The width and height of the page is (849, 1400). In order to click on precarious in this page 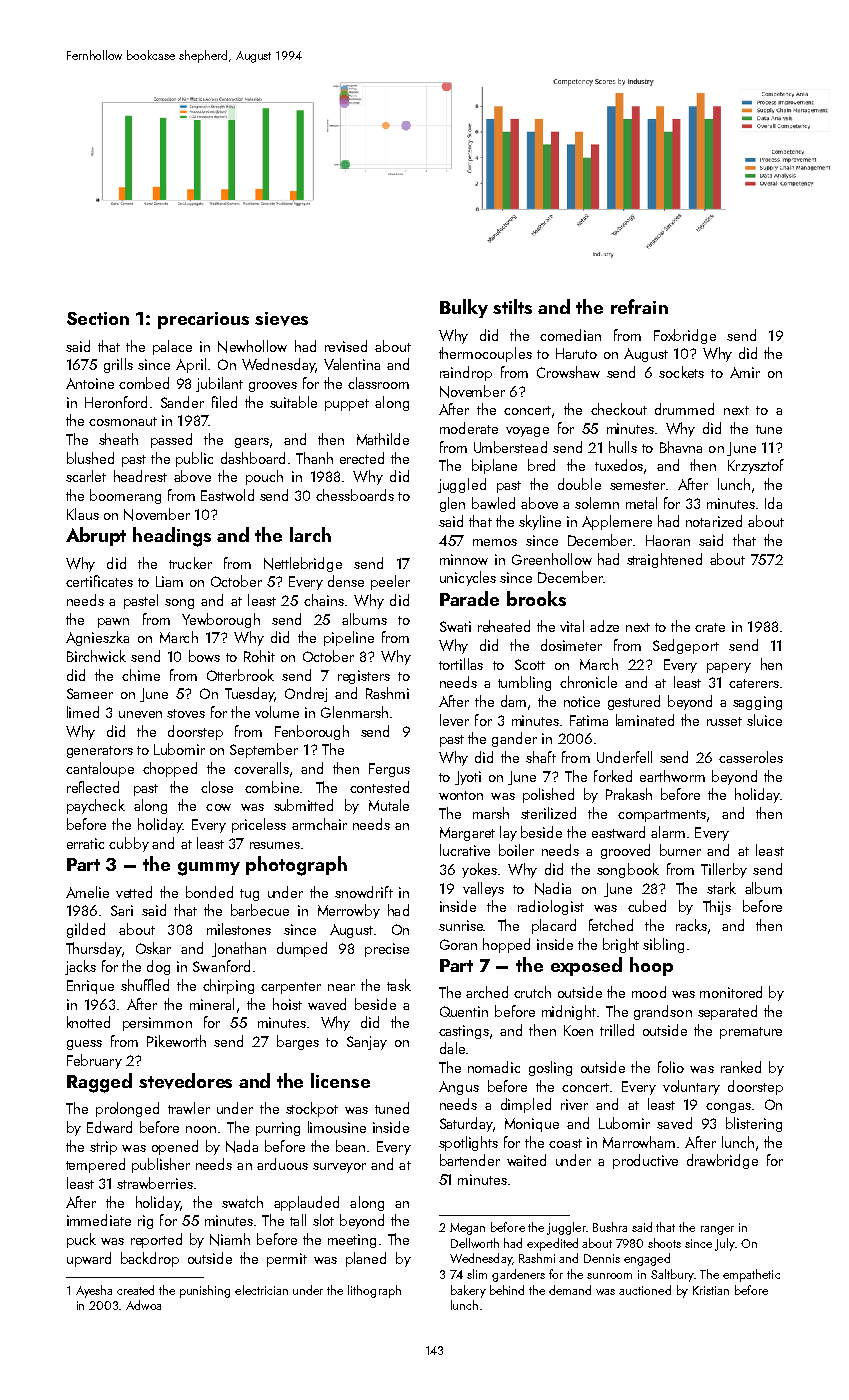, I will do `click(203, 320)`.
